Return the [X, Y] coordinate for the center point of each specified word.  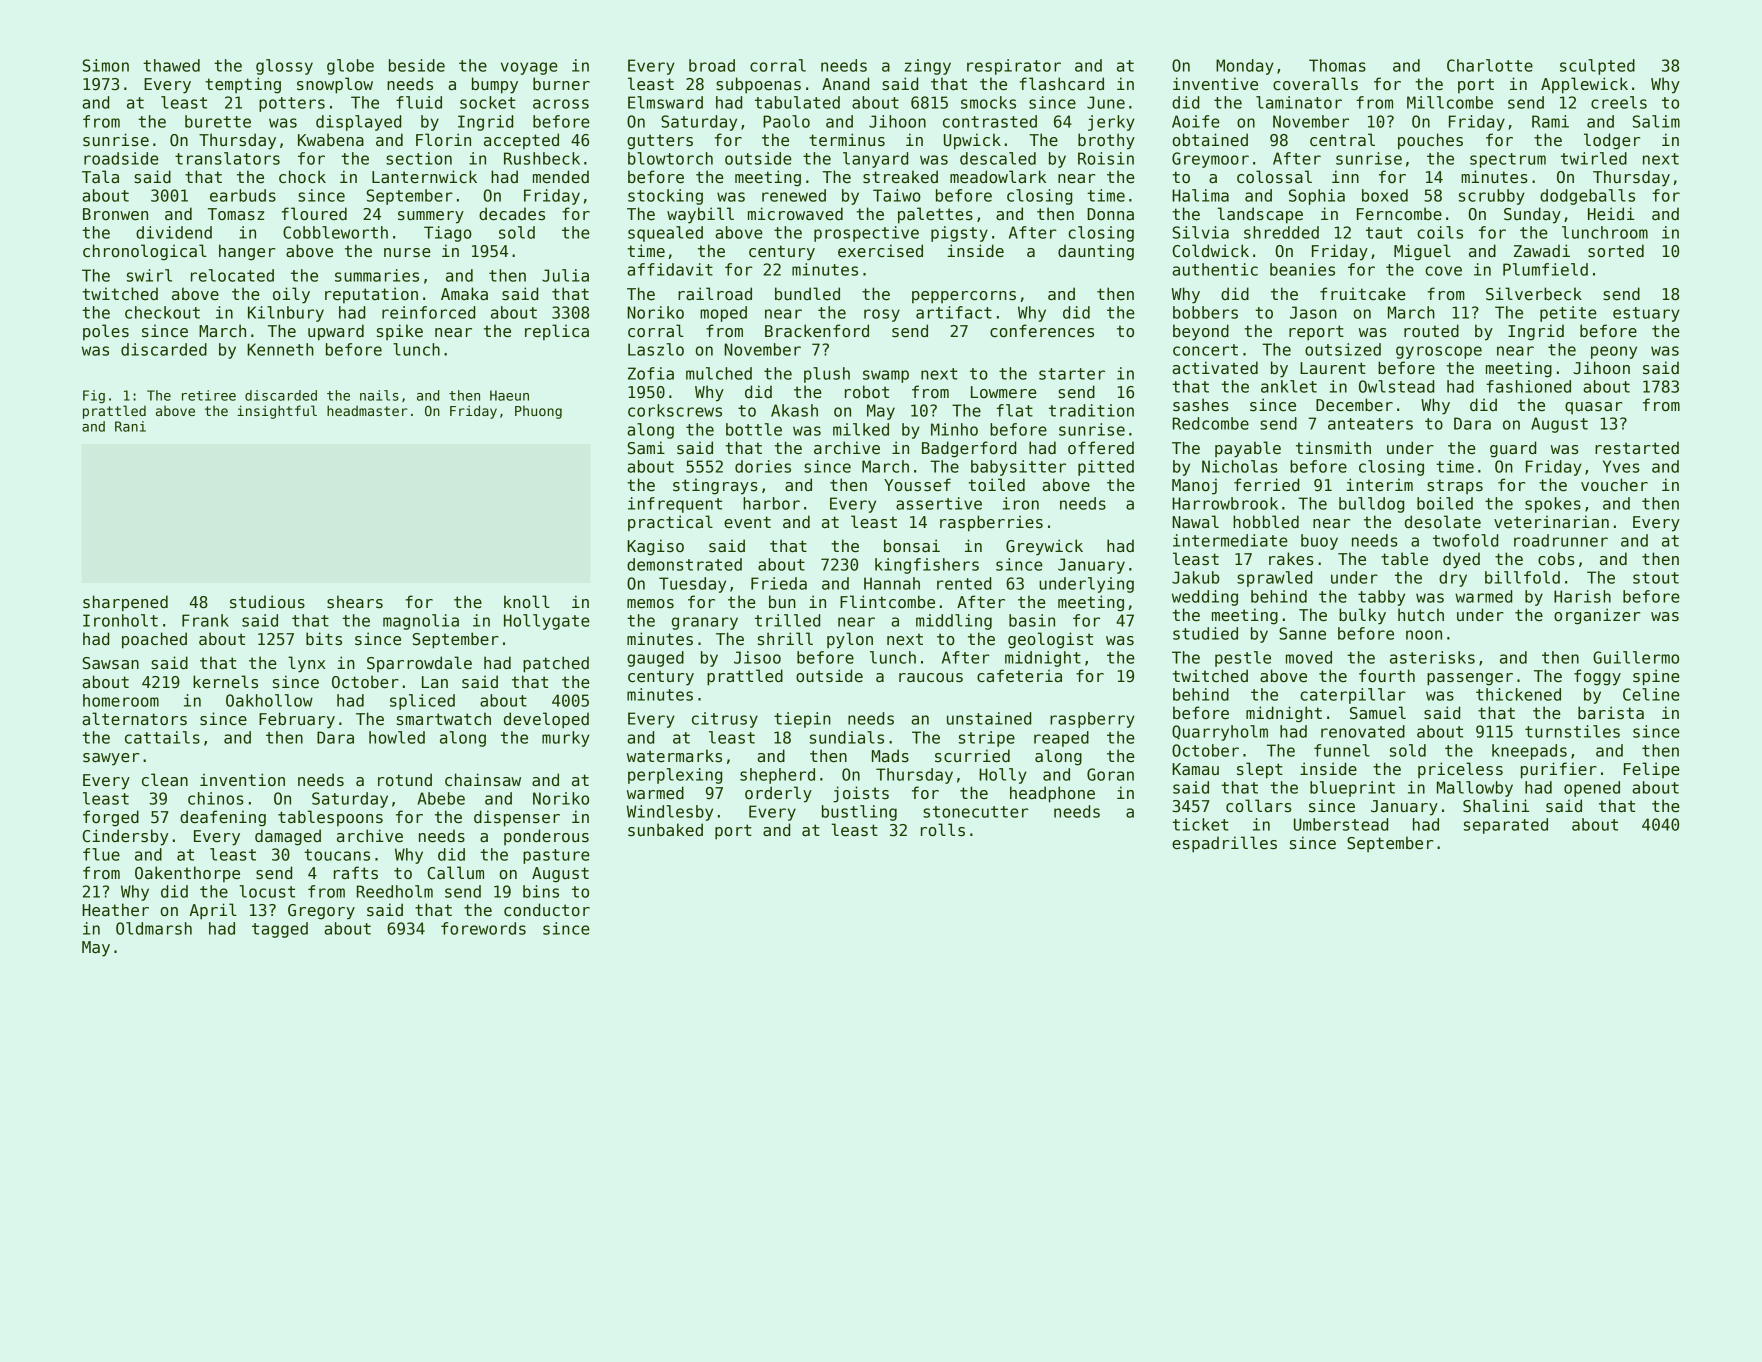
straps [1455, 486]
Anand [845, 83]
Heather [115, 910]
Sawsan [111, 663]
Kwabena [331, 139]
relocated [232, 275]
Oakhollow [269, 700]
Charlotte [1490, 65]
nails [379, 395]
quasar [1593, 408]
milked [861, 429]
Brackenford [817, 331]
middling [954, 622]
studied [1205, 633]
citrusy [725, 720]
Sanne [1302, 633]
